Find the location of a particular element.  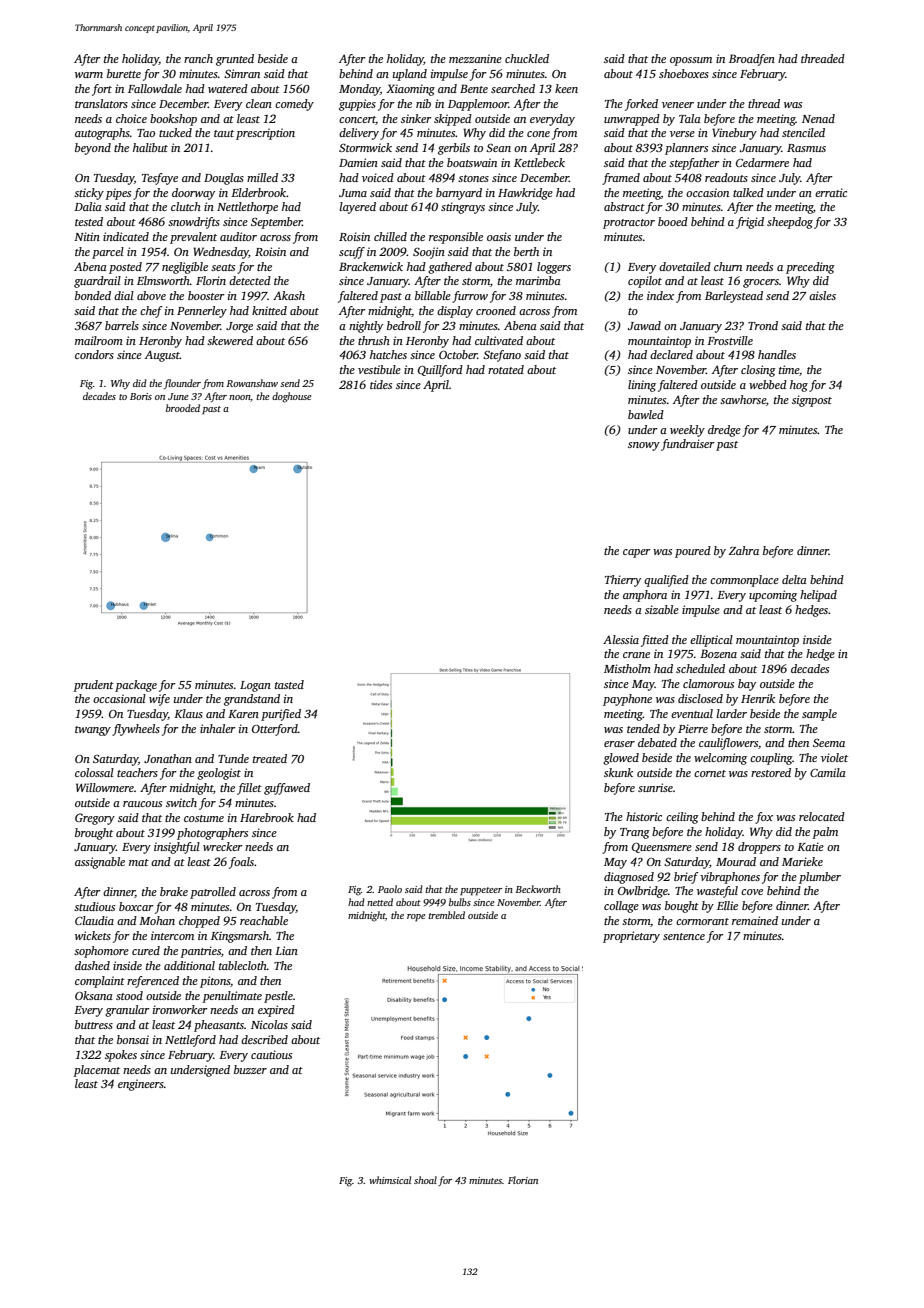

engineers is located at coordinates (141, 1085).
